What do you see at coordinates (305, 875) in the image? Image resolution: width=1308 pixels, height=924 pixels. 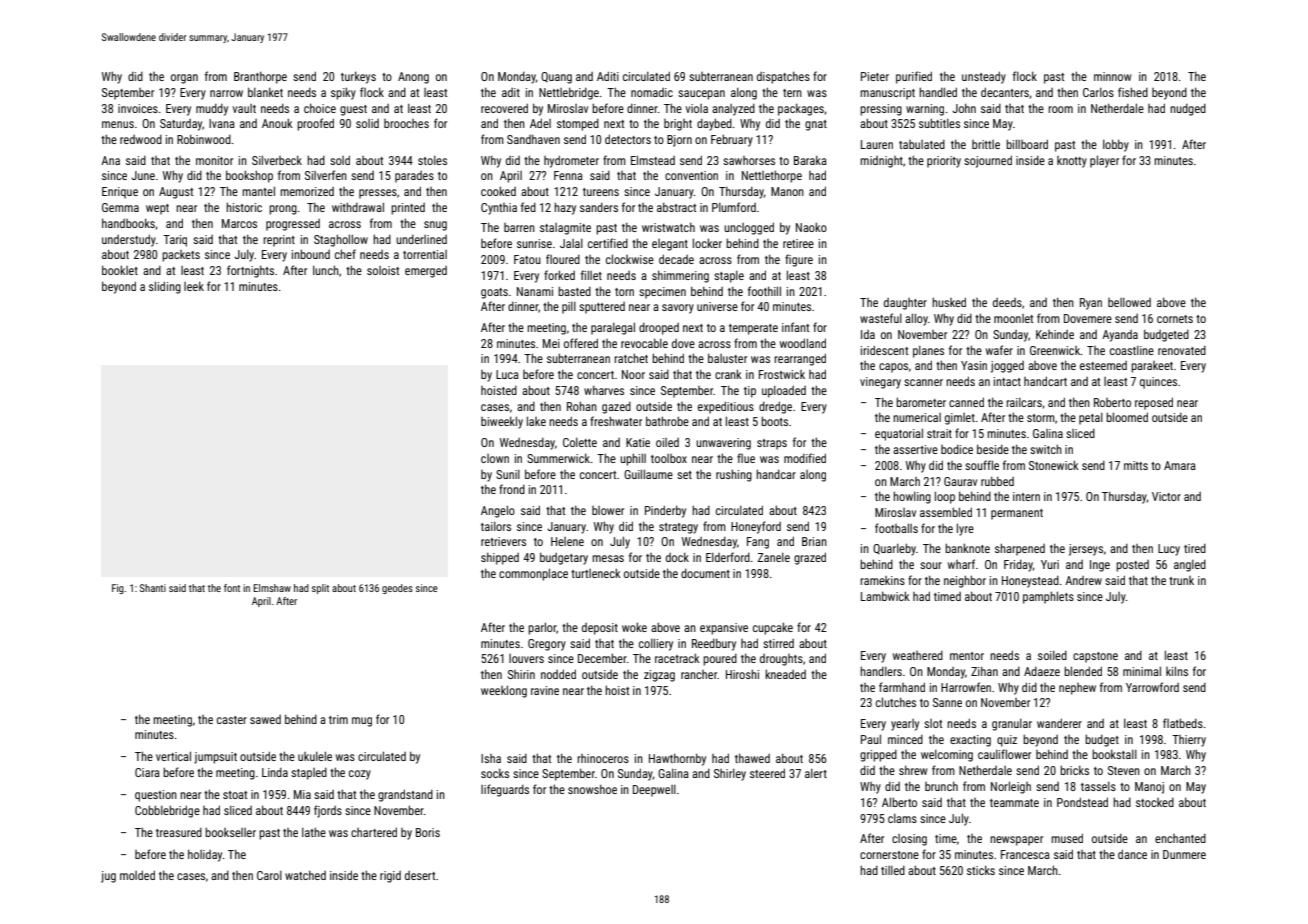 I see `watched` at bounding box center [305, 875].
